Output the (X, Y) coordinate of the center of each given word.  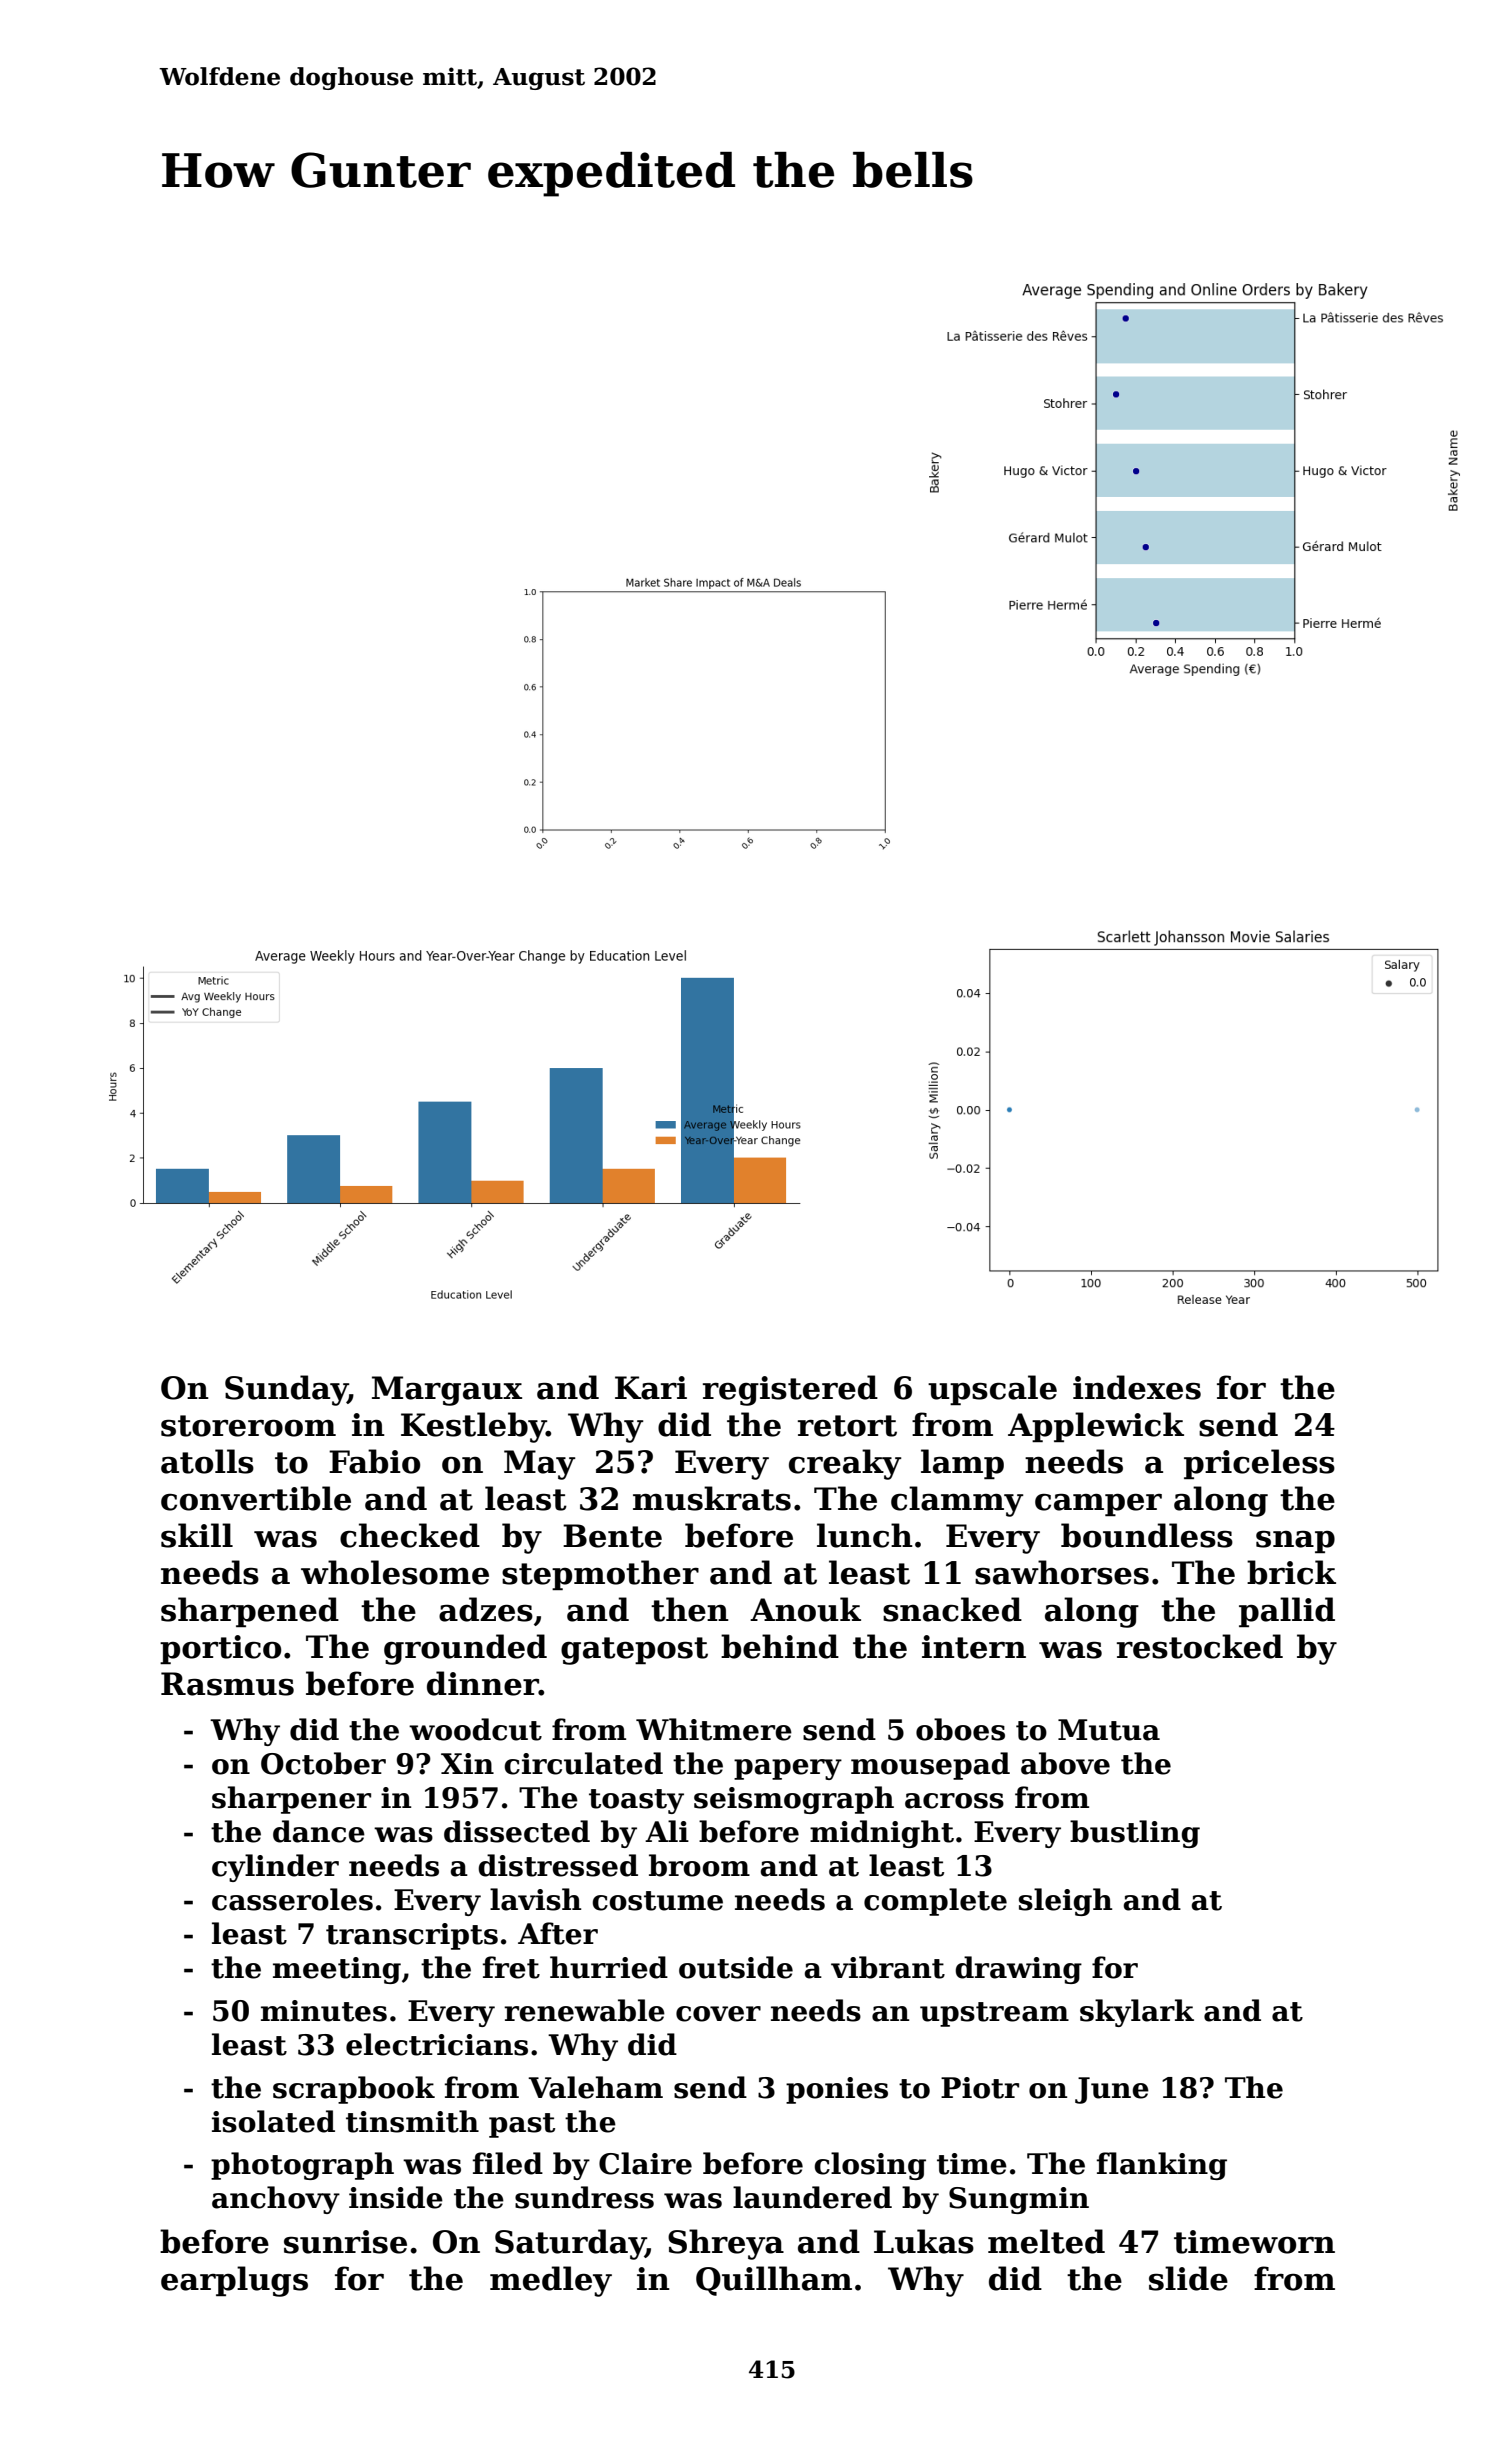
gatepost (634, 1651)
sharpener (291, 1800)
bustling (1135, 1834)
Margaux (447, 1391)
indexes (1137, 1387)
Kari (651, 1388)
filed (508, 2163)
